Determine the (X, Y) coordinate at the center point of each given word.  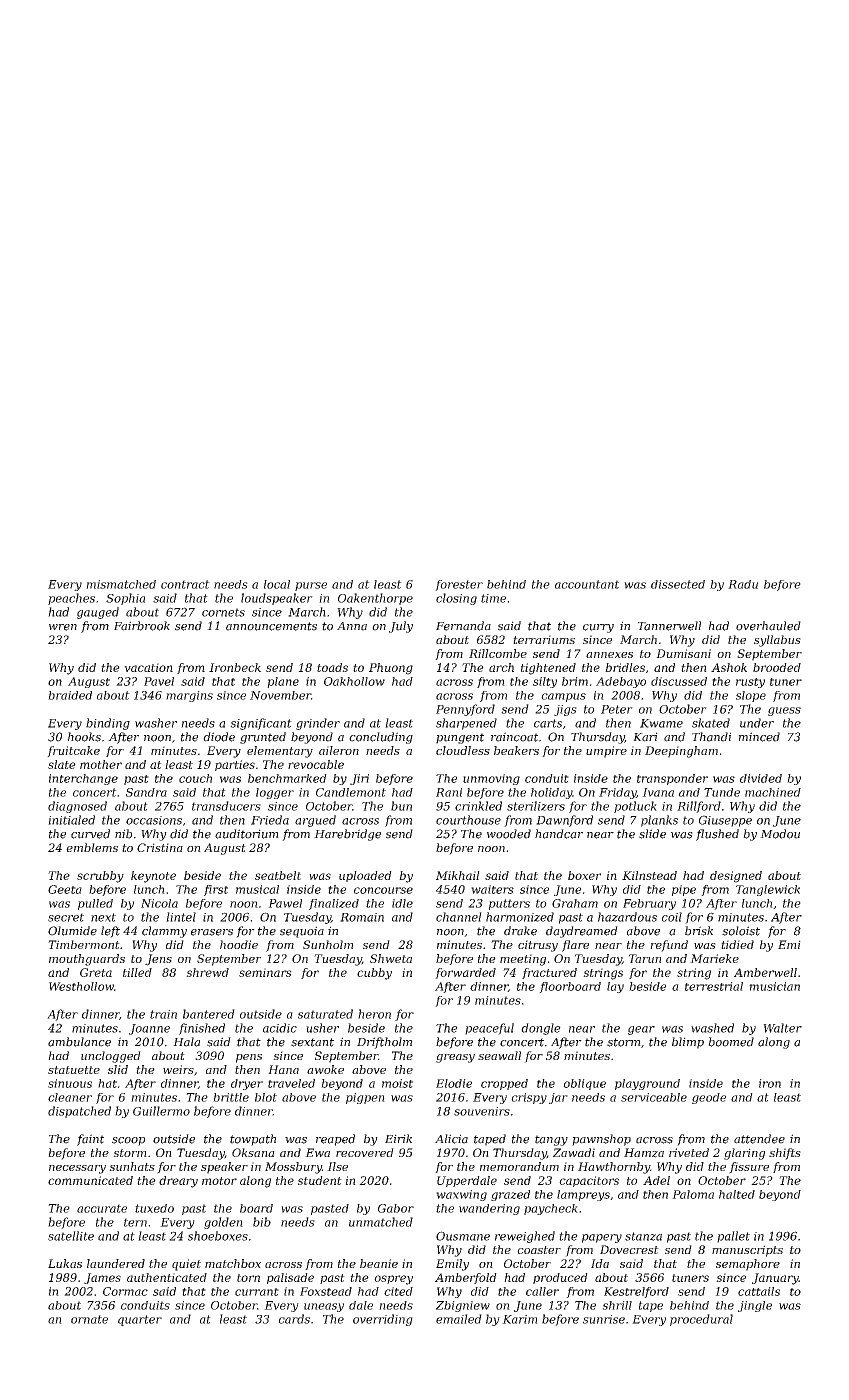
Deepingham (681, 752)
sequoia (302, 932)
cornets (223, 612)
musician (774, 986)
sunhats (132, 1166)
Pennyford (465, 710)
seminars (265, 972)
